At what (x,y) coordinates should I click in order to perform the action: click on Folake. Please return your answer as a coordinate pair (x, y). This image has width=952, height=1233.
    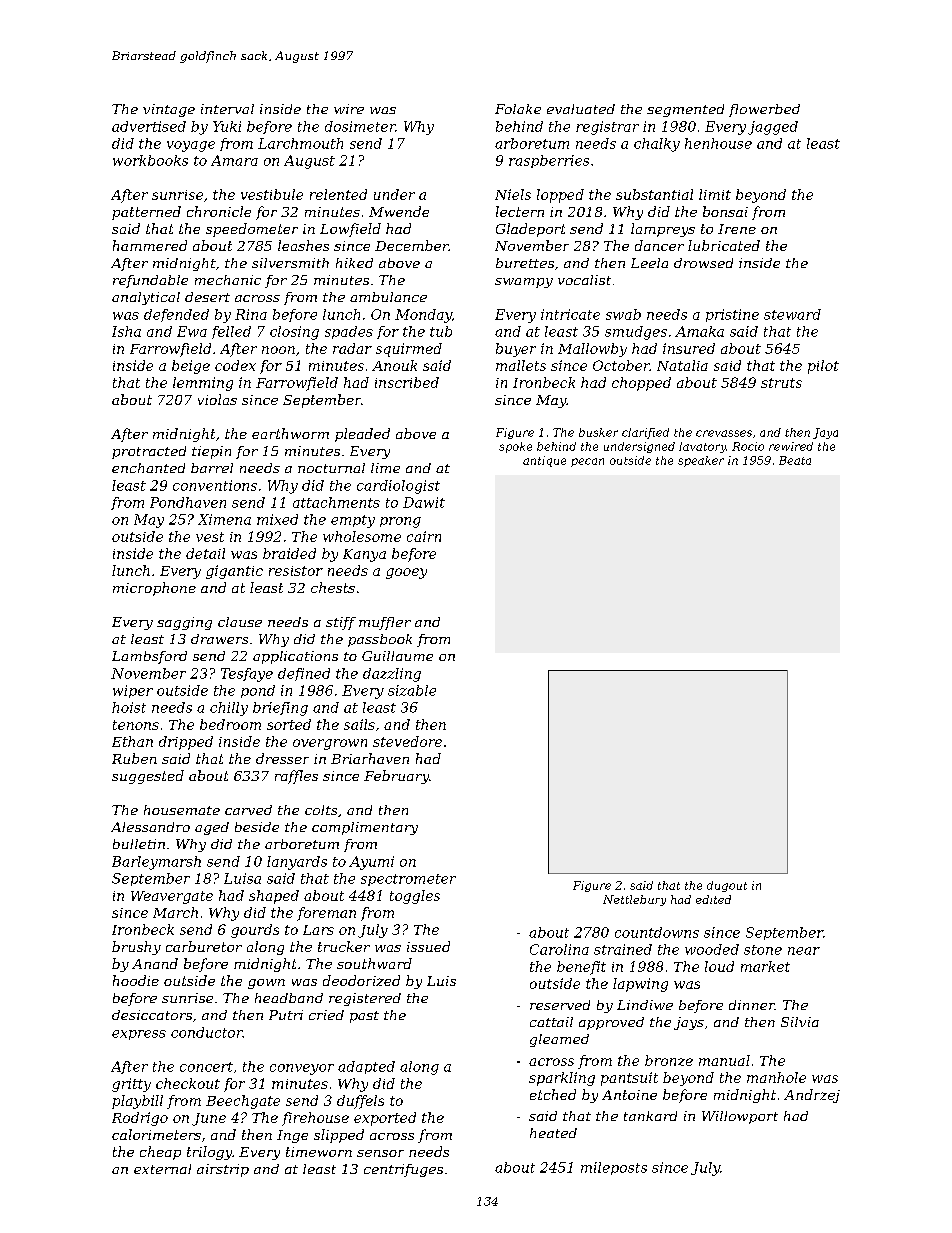
    Looking at the image, I should click on (518, 109).
